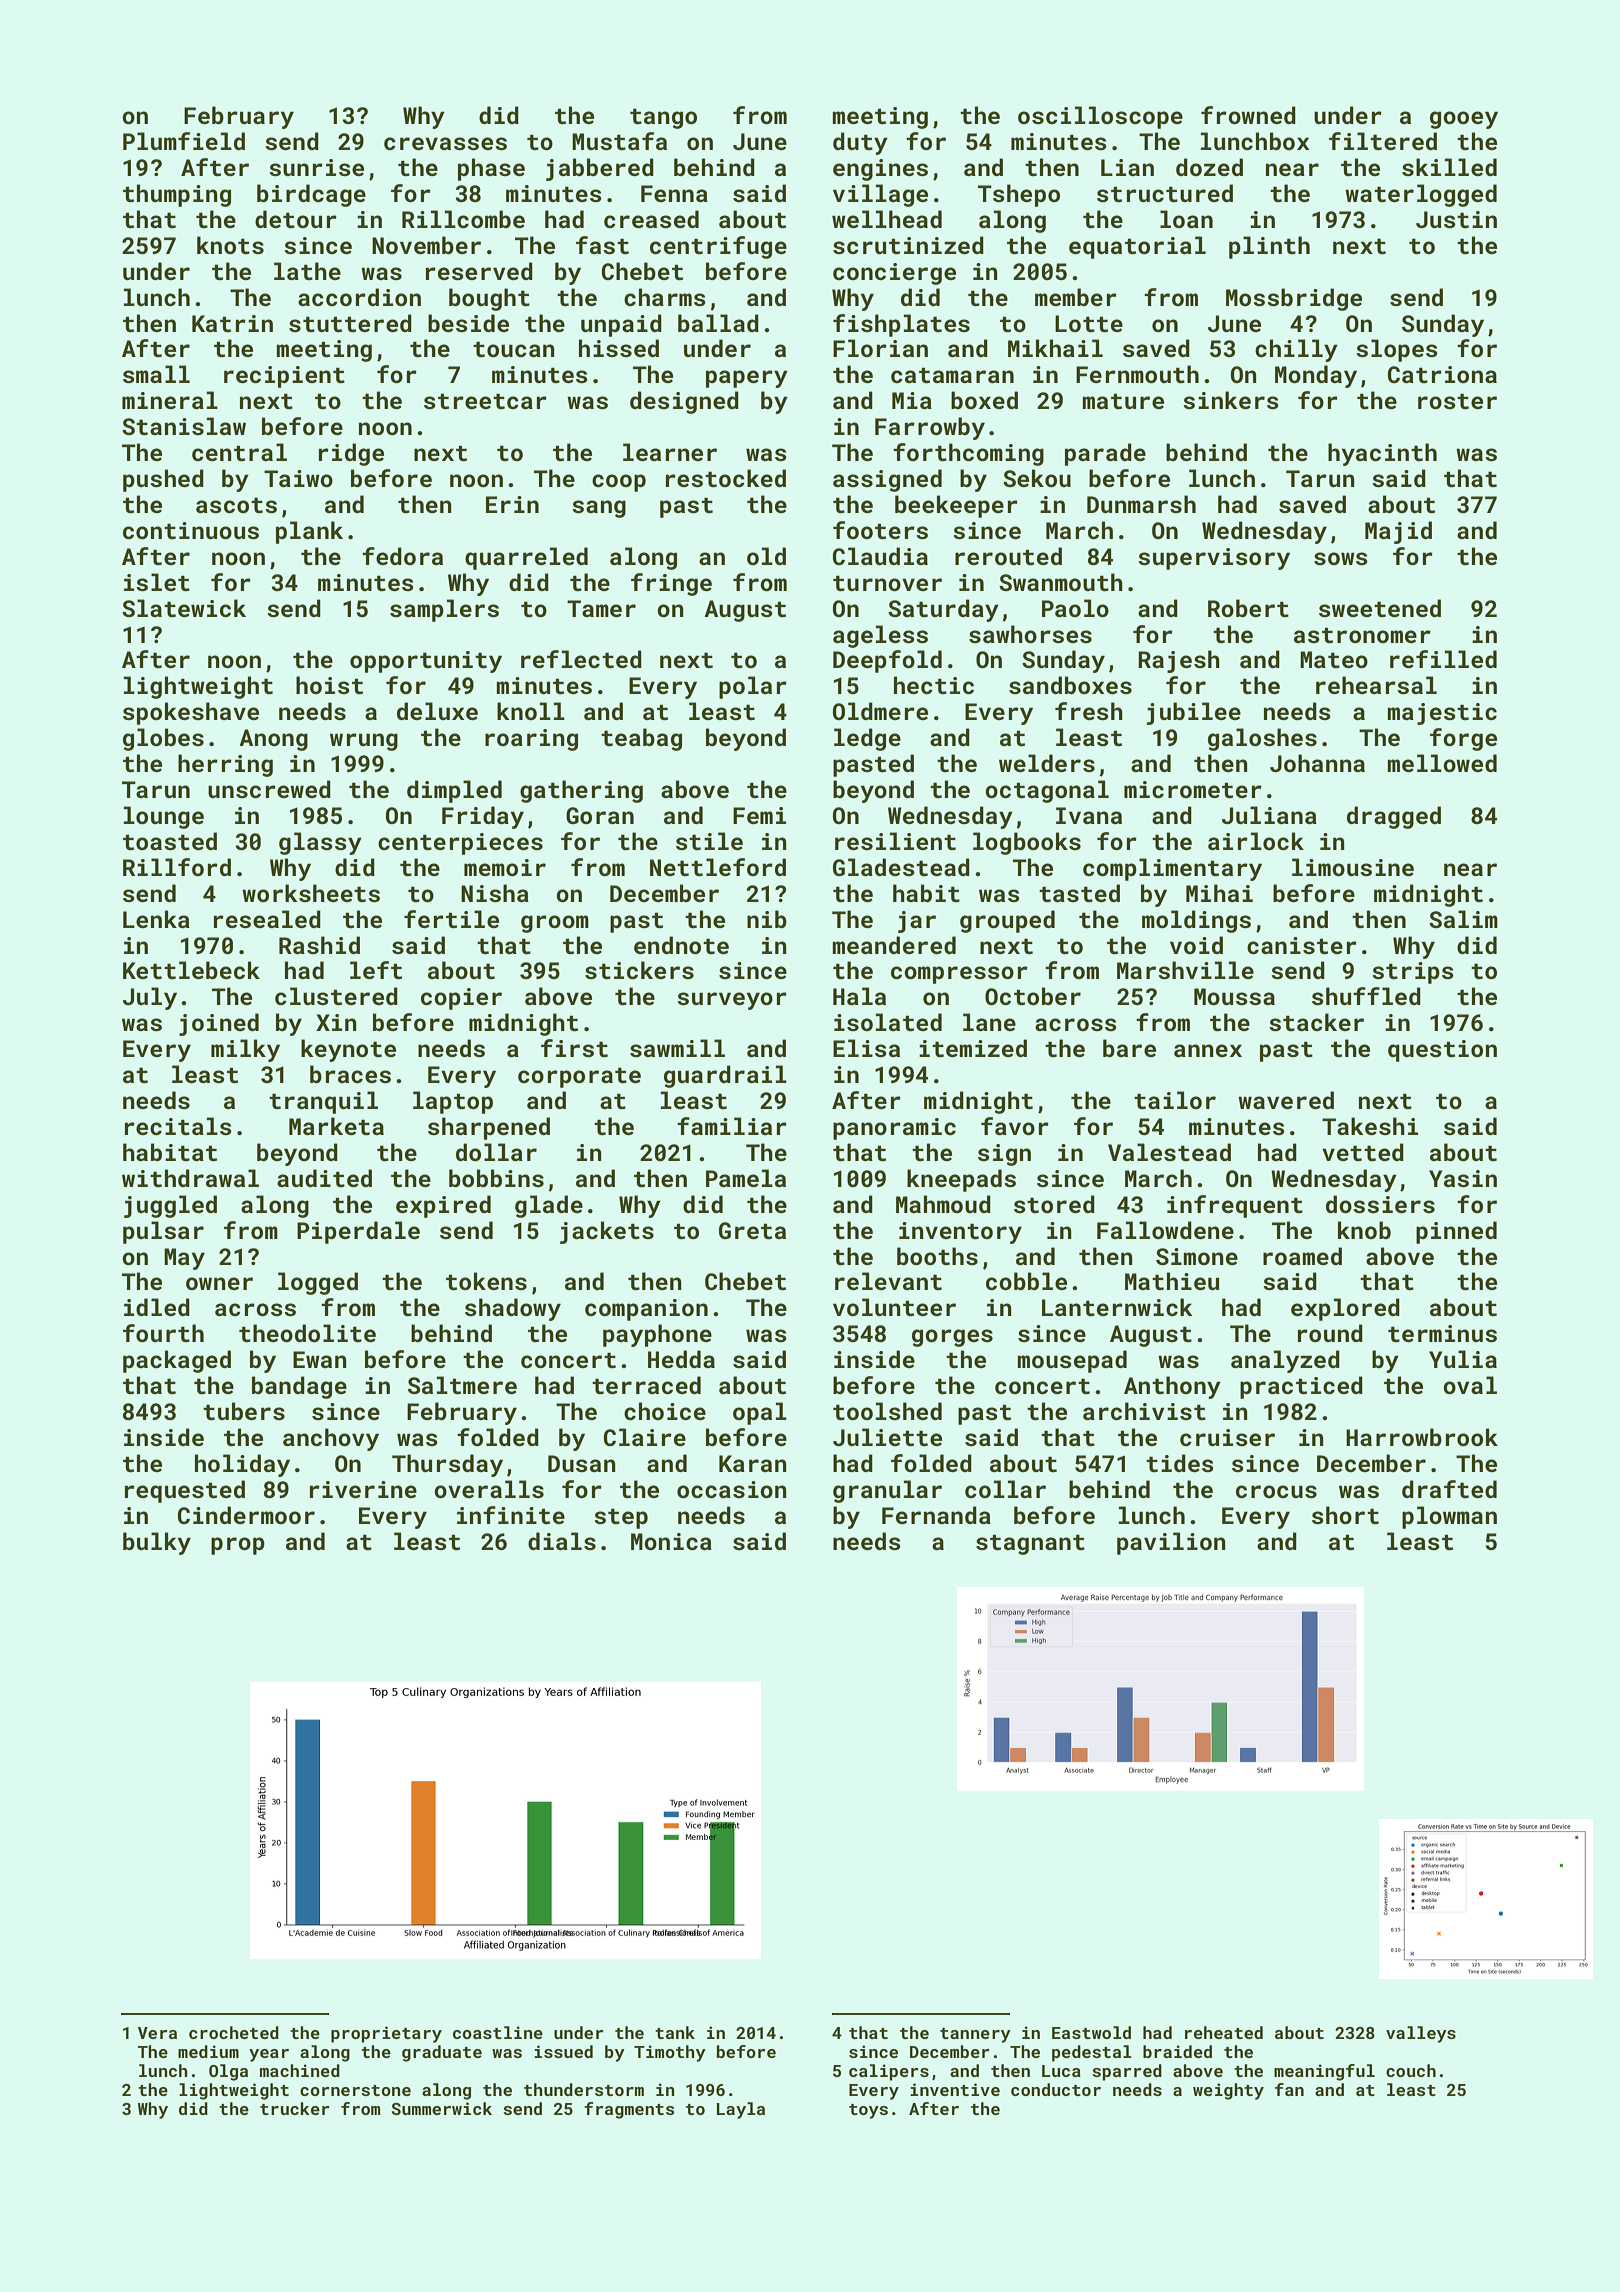 Image resolution: width=1620 pixels, height=2292 pixels. What do you see at coordinates (718, 323) in the screenshot?
I see `ballad` at bounding box center [718, 323].
